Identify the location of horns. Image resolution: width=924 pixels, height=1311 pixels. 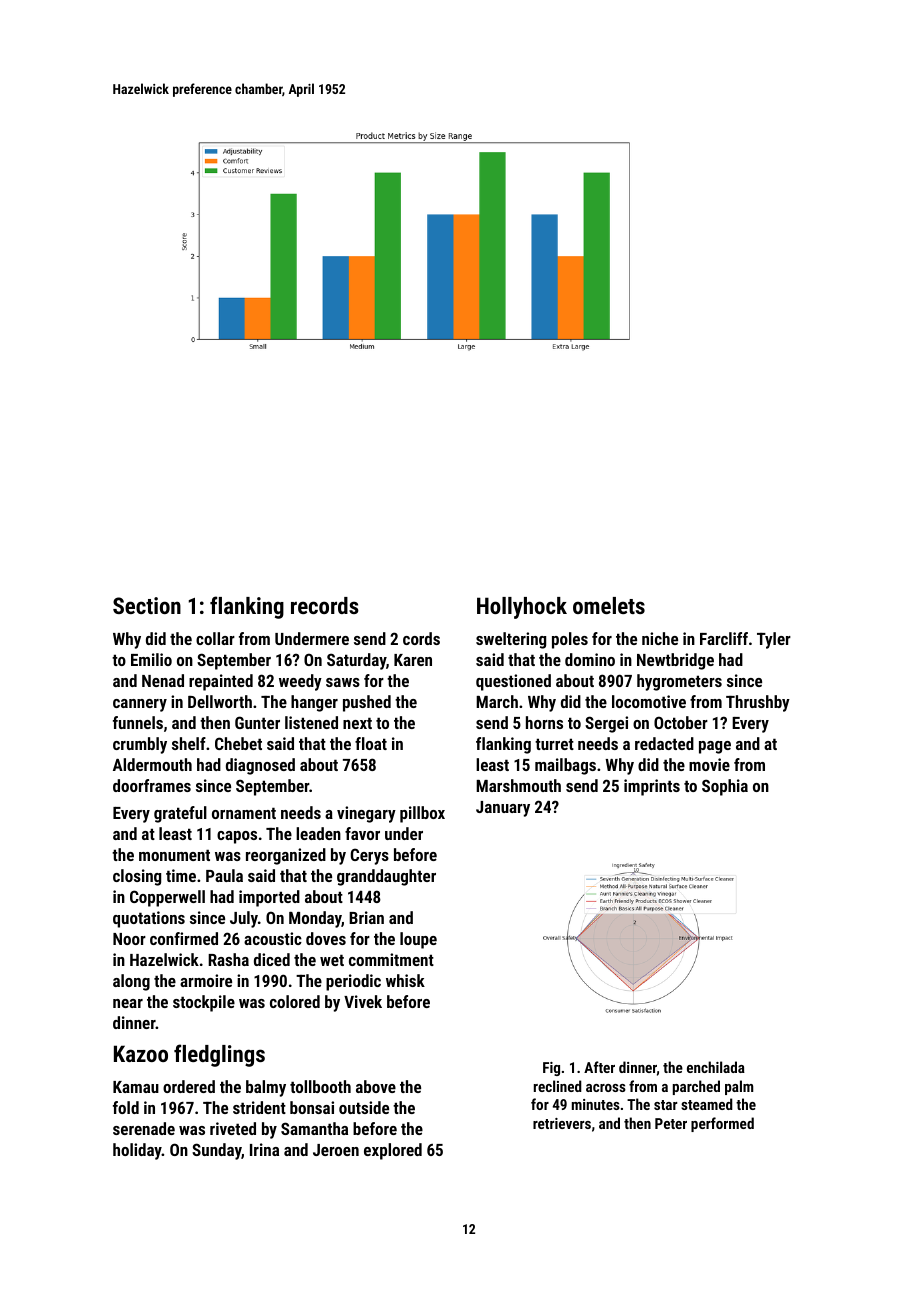
(544, 722).
